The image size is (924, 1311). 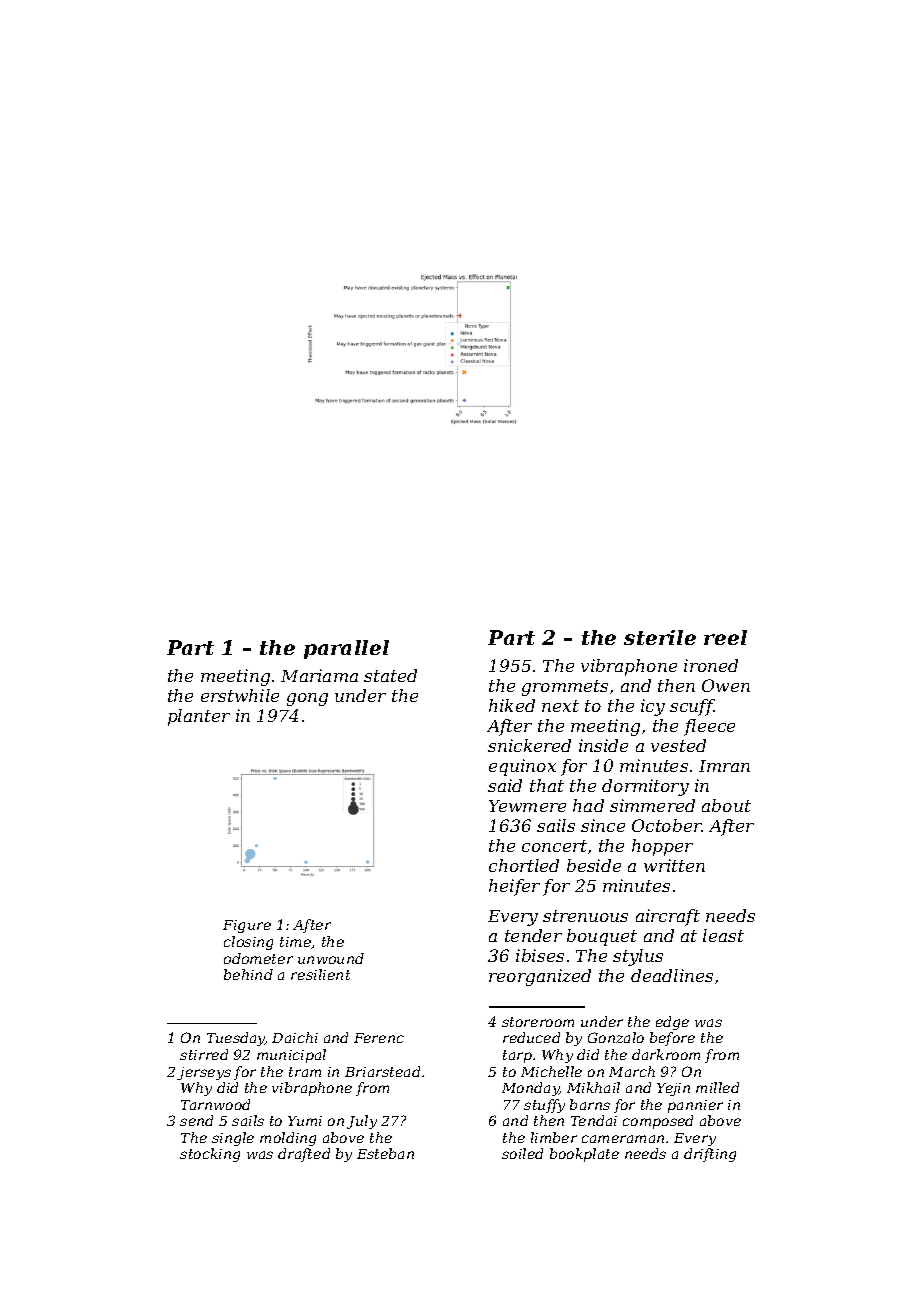 What do you see at coordinates (304, 1155) in the screenshot?
I see `drafted` at bounding box center [304, 1155].
